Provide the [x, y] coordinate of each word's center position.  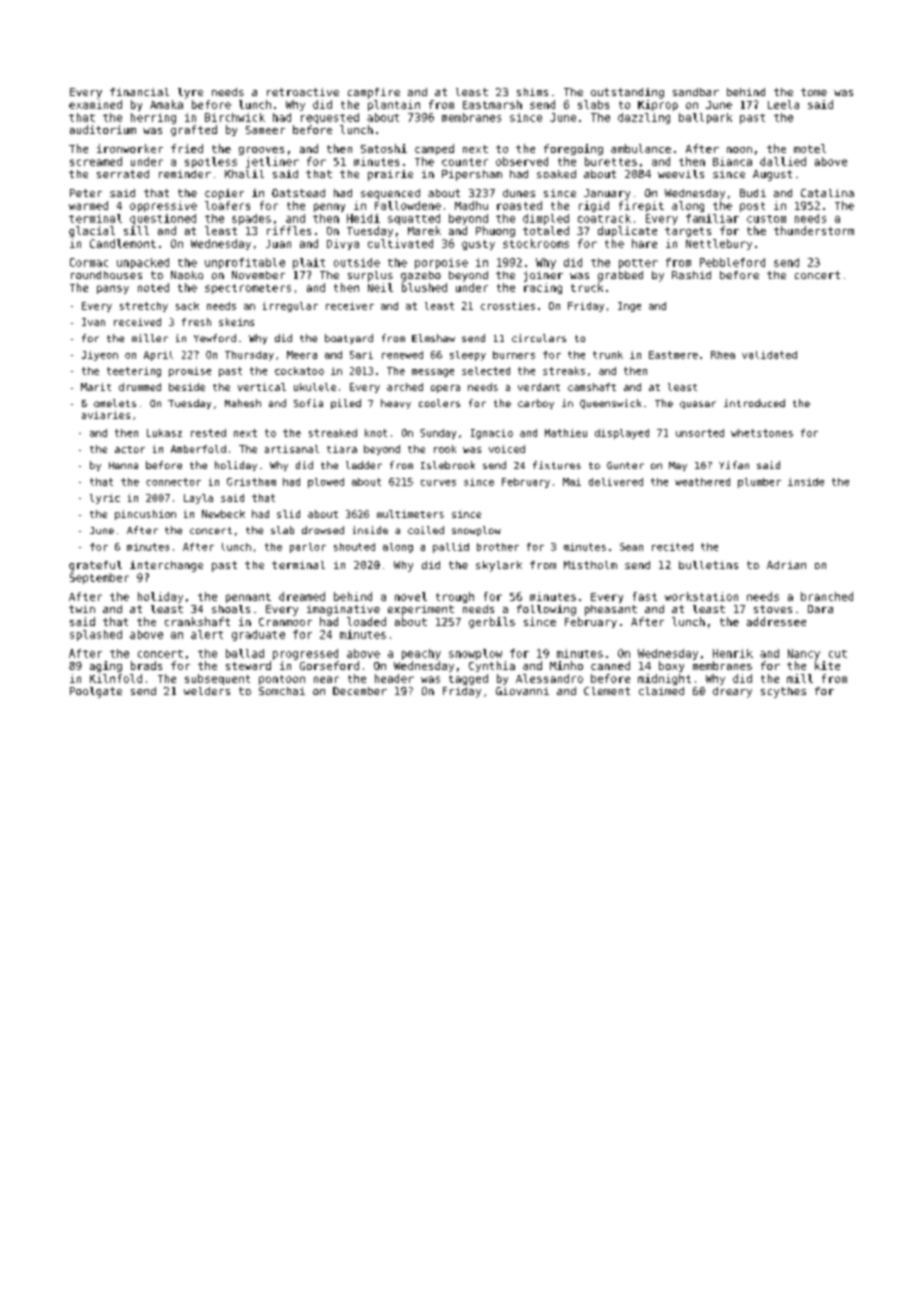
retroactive [303, 92]
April [158, 356]
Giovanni [522, 691]
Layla [198, 499]
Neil [380, 287]
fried [187, 148]
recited [672, 547]
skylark [499, 566]
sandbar [696, 92]
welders [207, 691]
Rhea [723, 355]
